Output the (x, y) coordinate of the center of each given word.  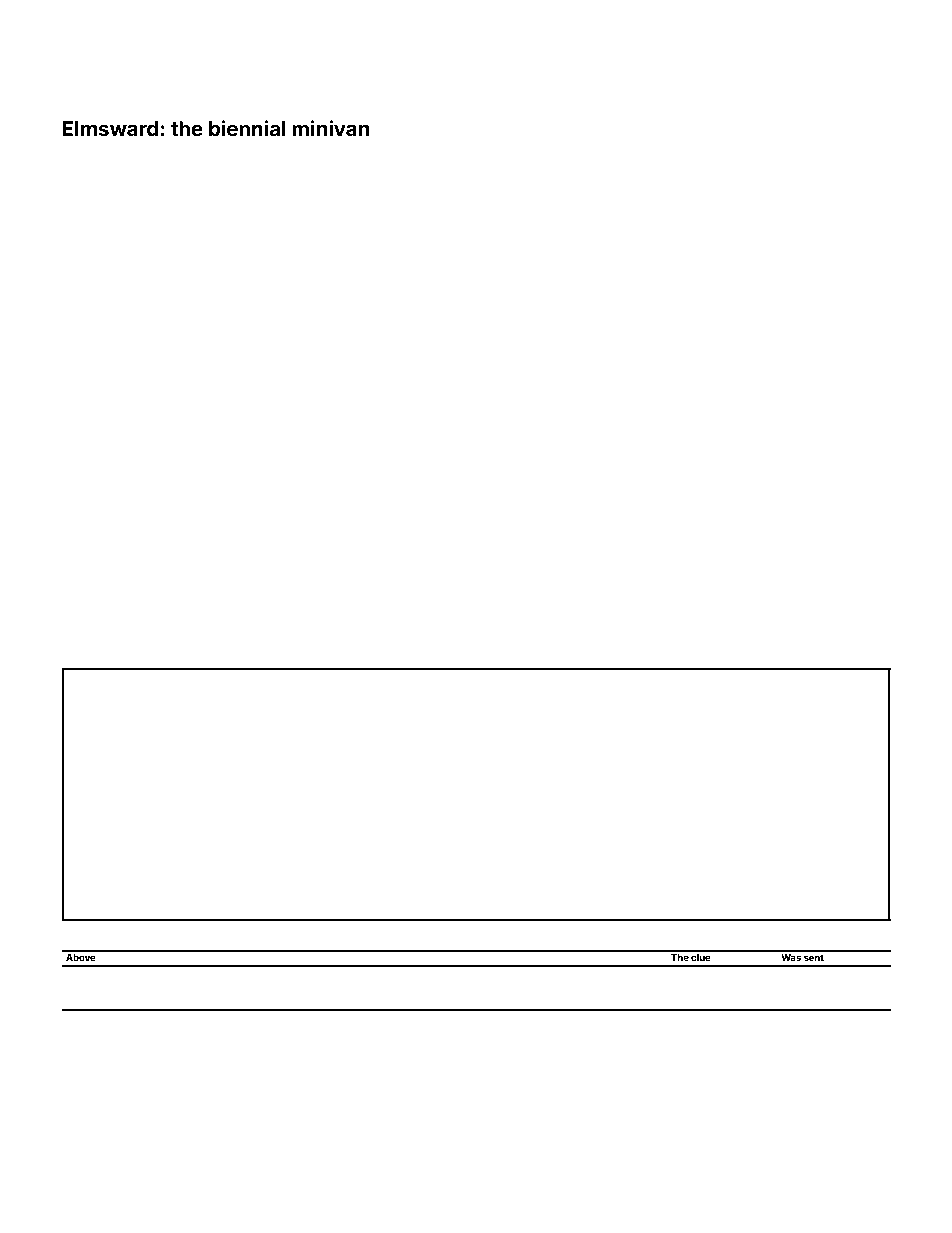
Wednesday (843, 1060)
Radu (476, 1087)
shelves (485, 932)
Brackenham (399, 932)
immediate (121, 536)
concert (510, 536)
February (114, 1143)
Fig (246, 932)
